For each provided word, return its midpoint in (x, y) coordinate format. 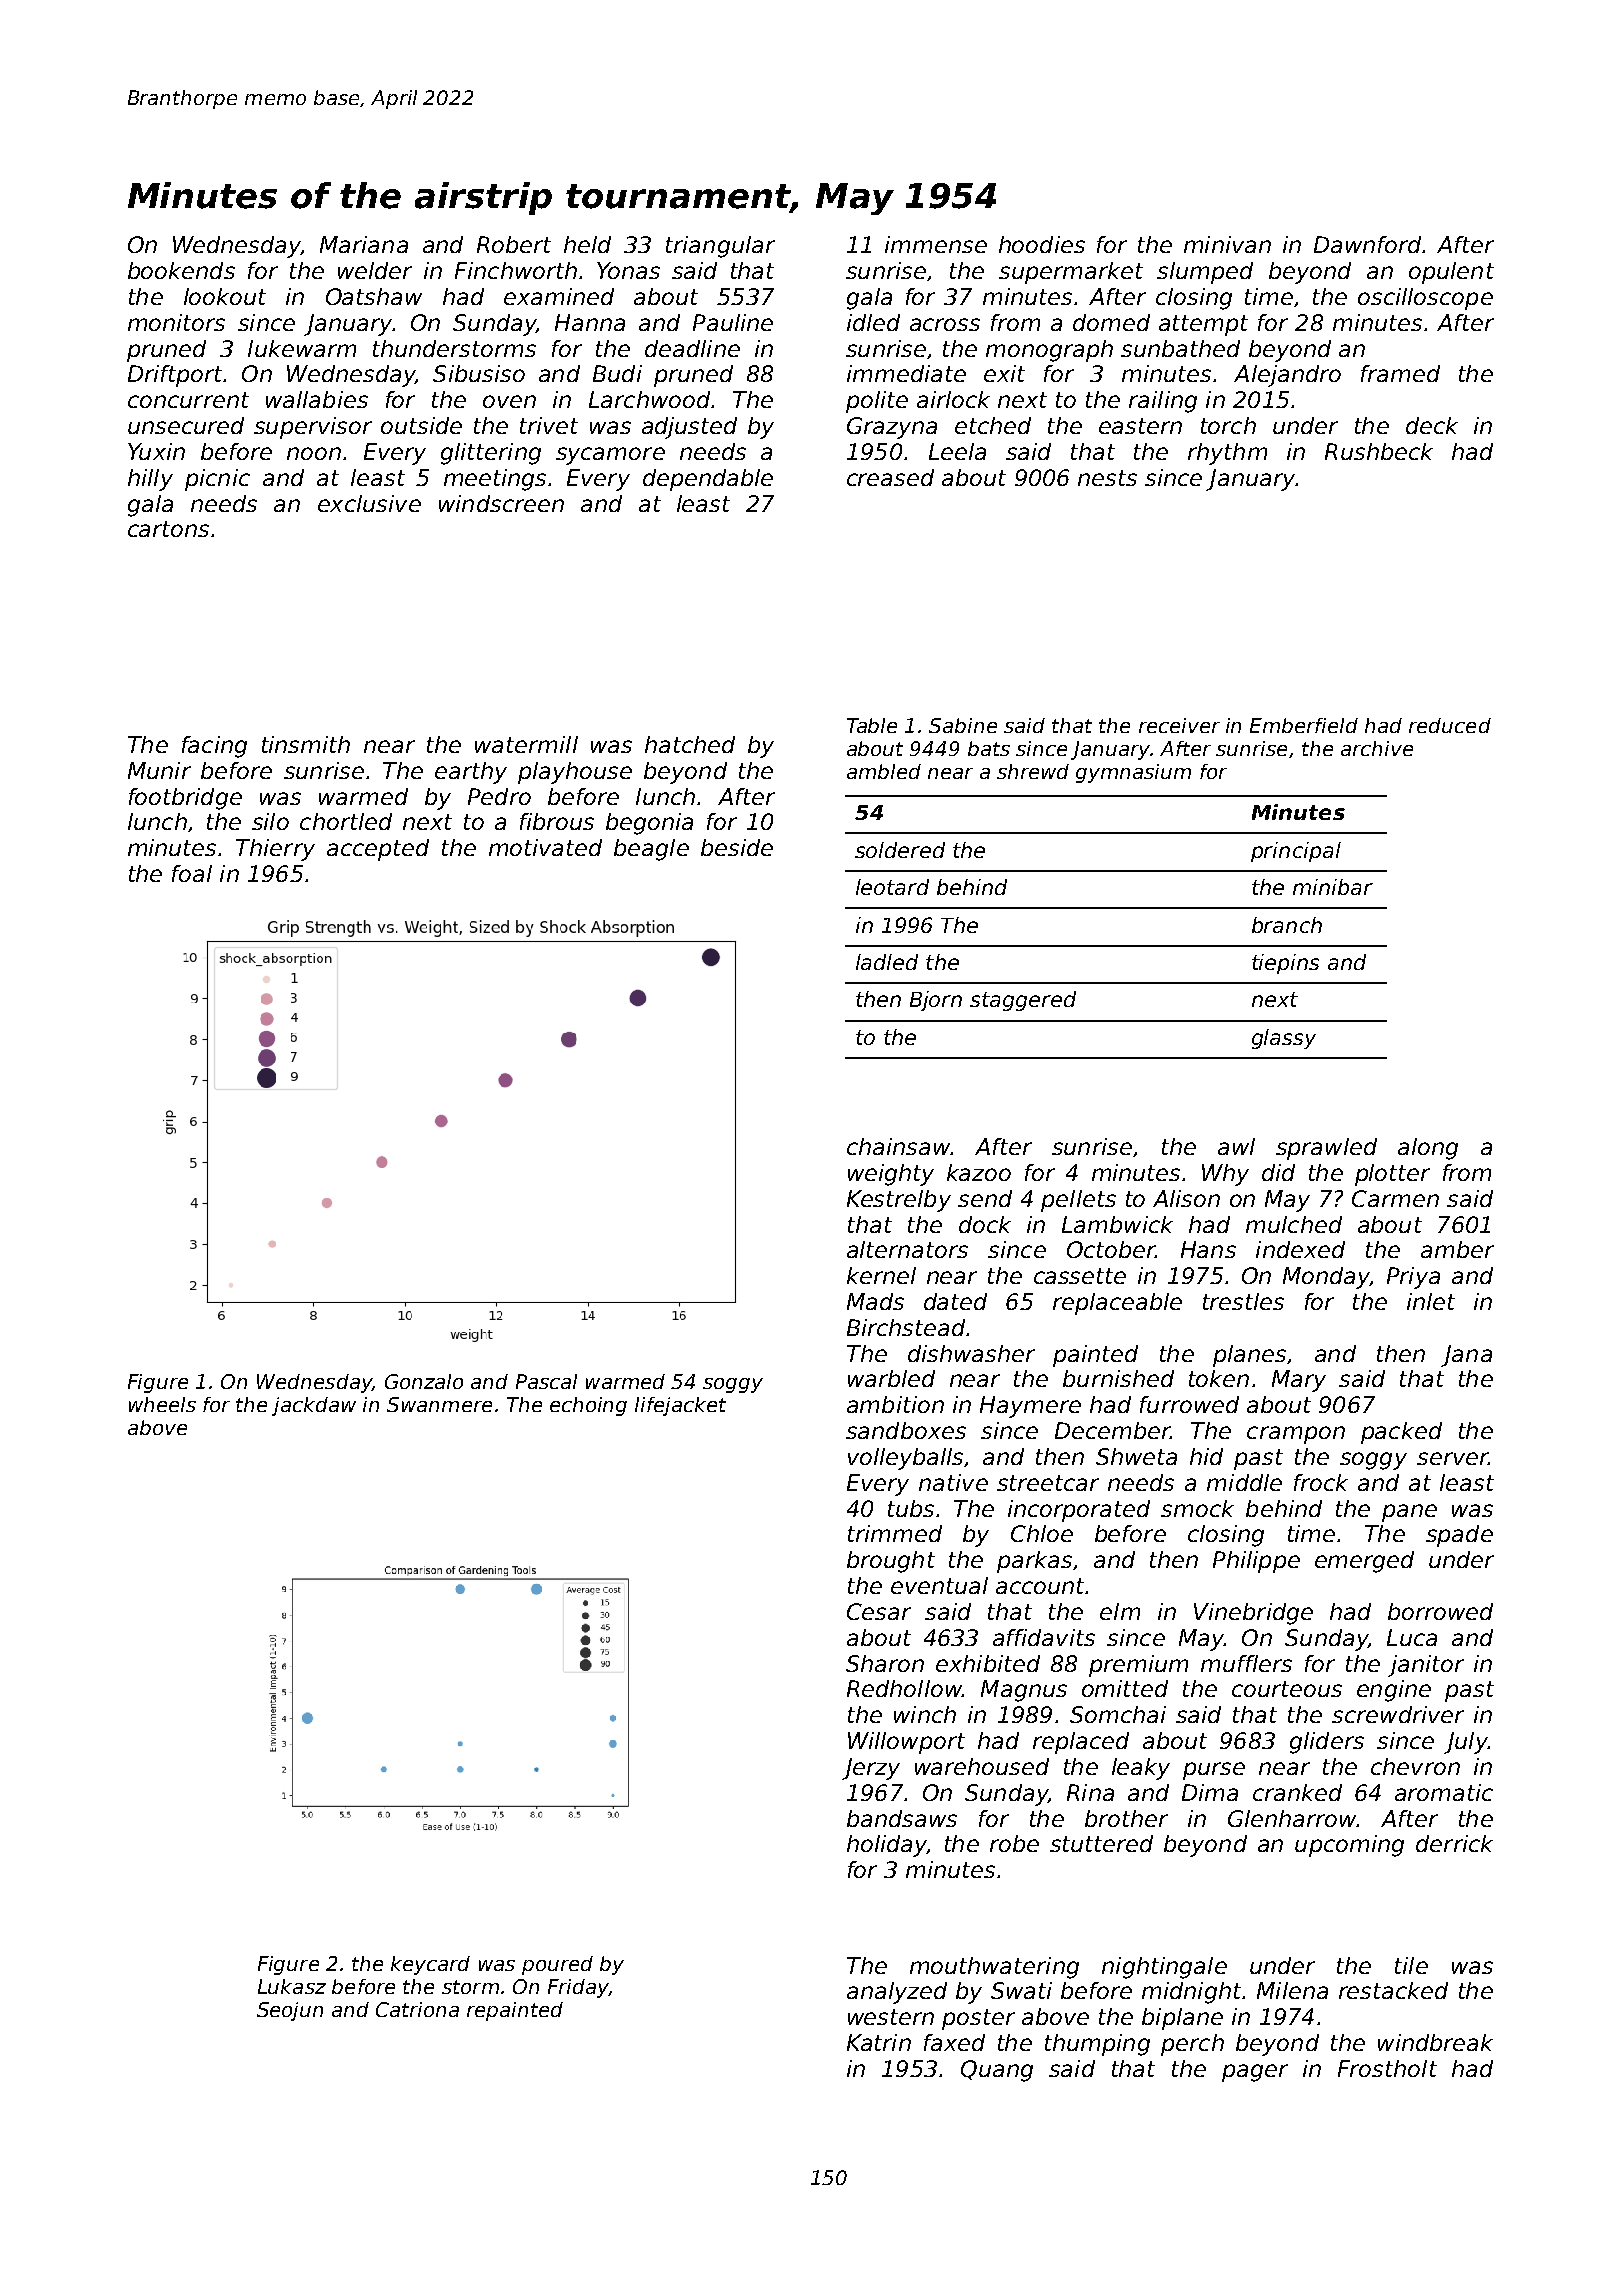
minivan (1227, 244)
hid (1206, 1456)
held (587, 244)
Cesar (879, 1611)
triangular (720, 247)
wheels (162, 1404)
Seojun (290, 2011)
